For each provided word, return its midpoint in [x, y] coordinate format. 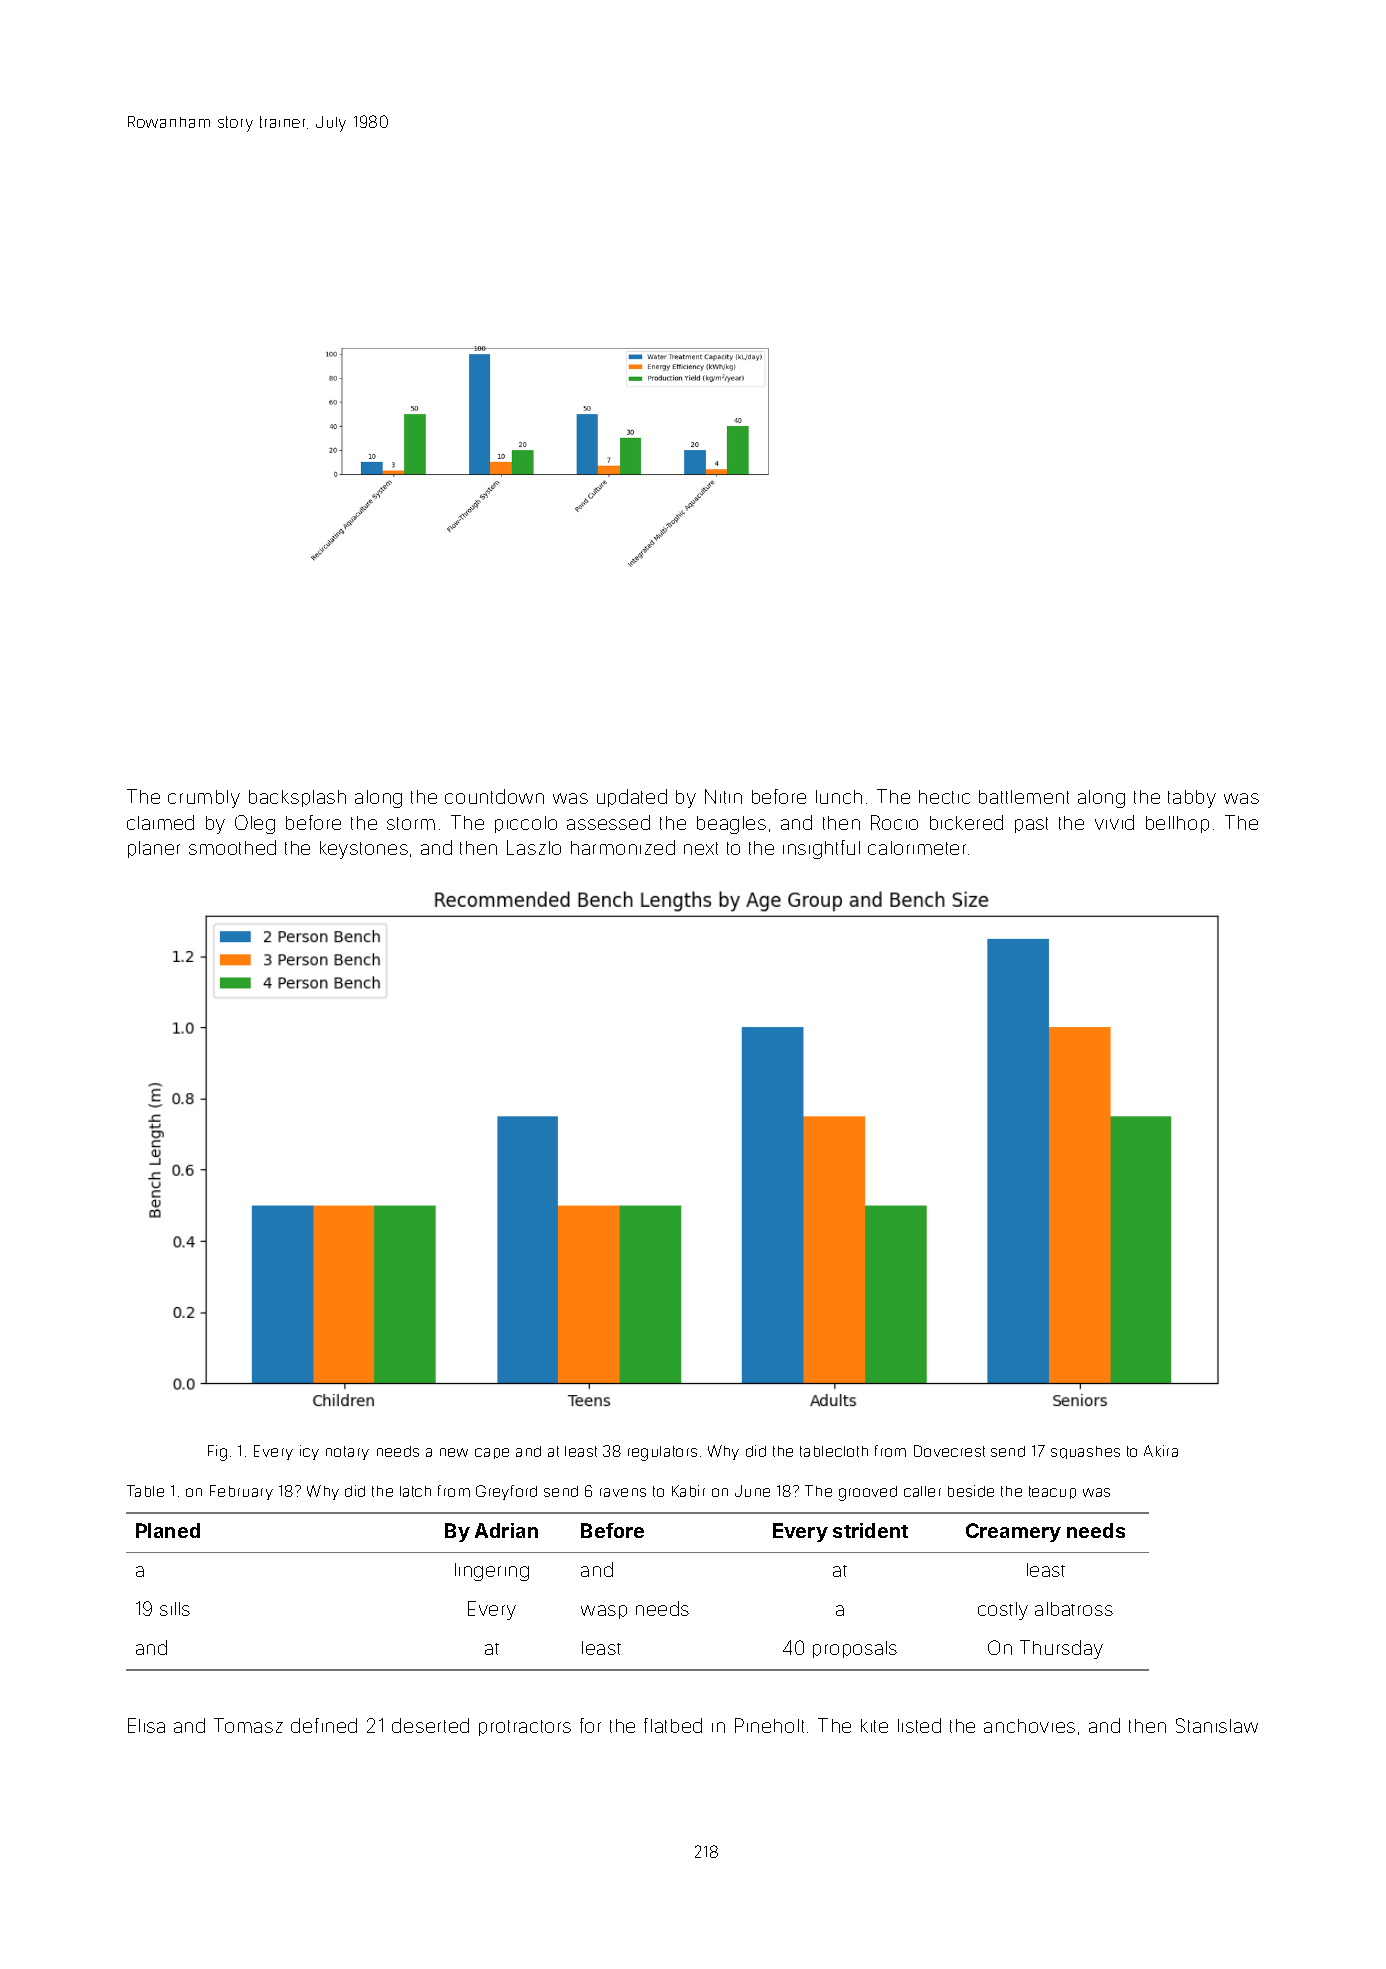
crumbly [204, 799]
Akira [1161, 1451]
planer [154, 849]
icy [309, 1452]
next [701, 848]
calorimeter [917, 848]
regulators [662, 1453]
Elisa [146, 1725]
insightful [821, 849]
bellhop [1177, 824]
